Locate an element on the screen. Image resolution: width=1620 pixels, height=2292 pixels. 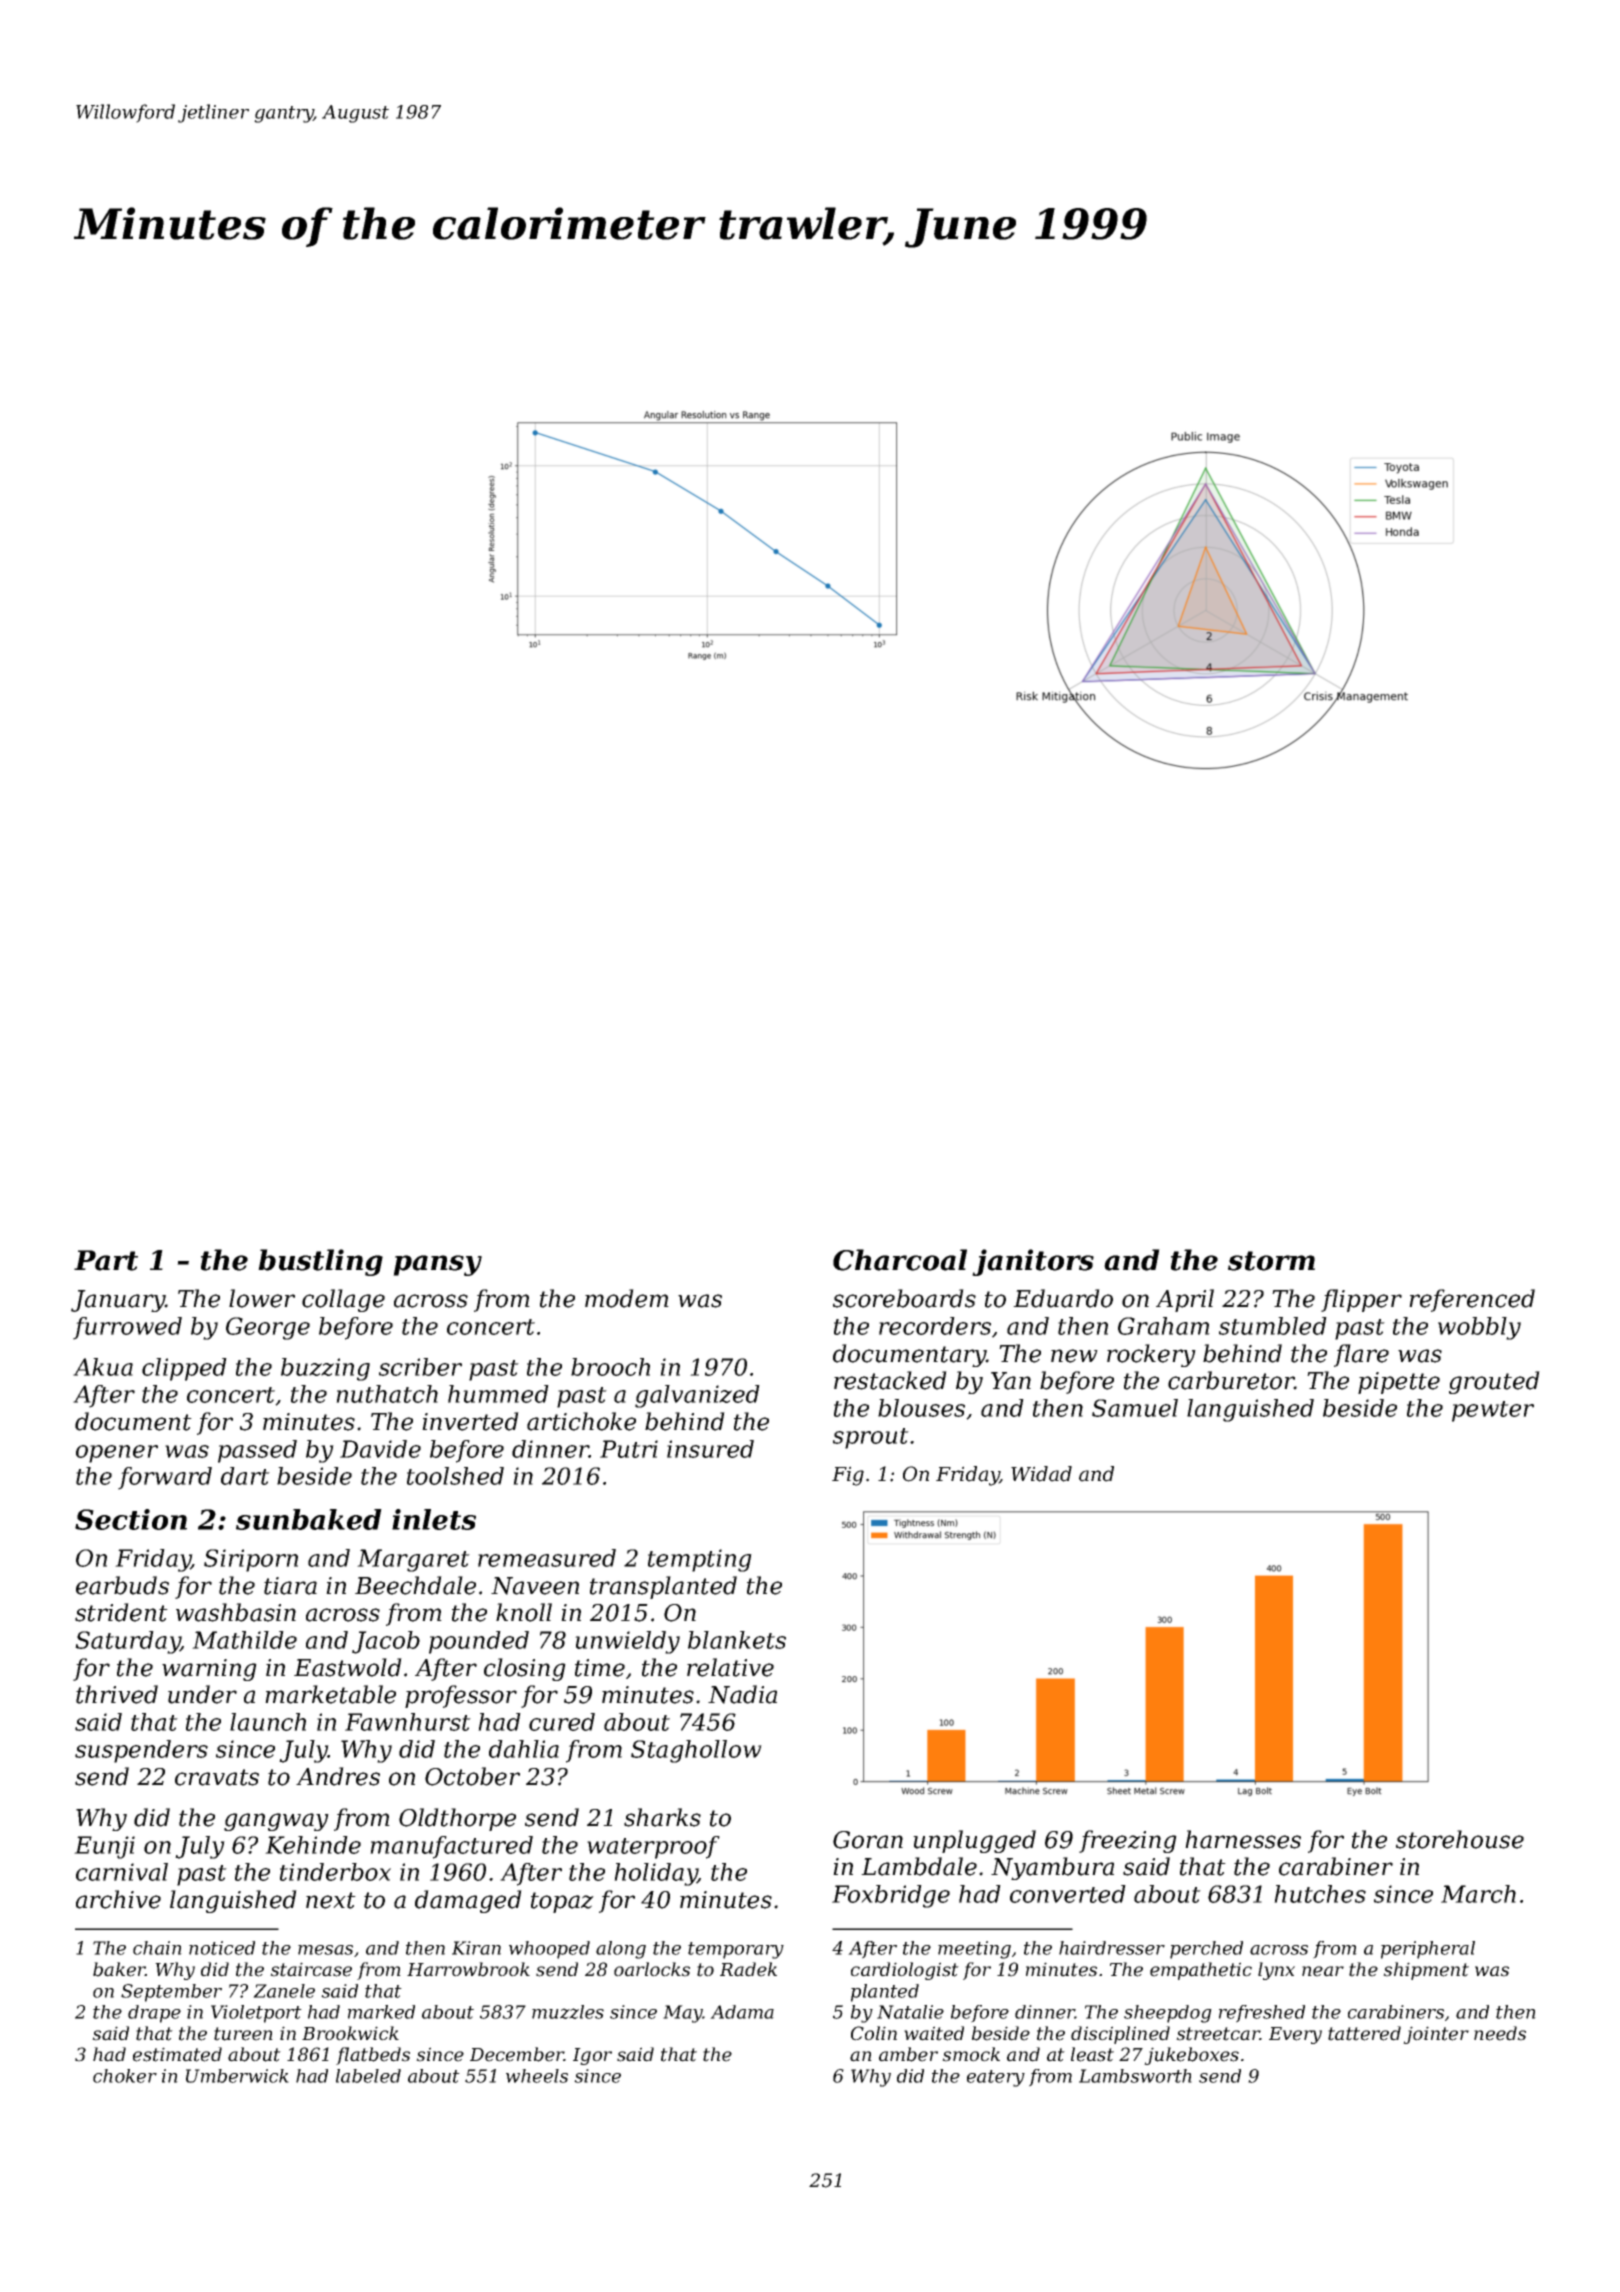
temporary is located at coordinates (736, 1950).
